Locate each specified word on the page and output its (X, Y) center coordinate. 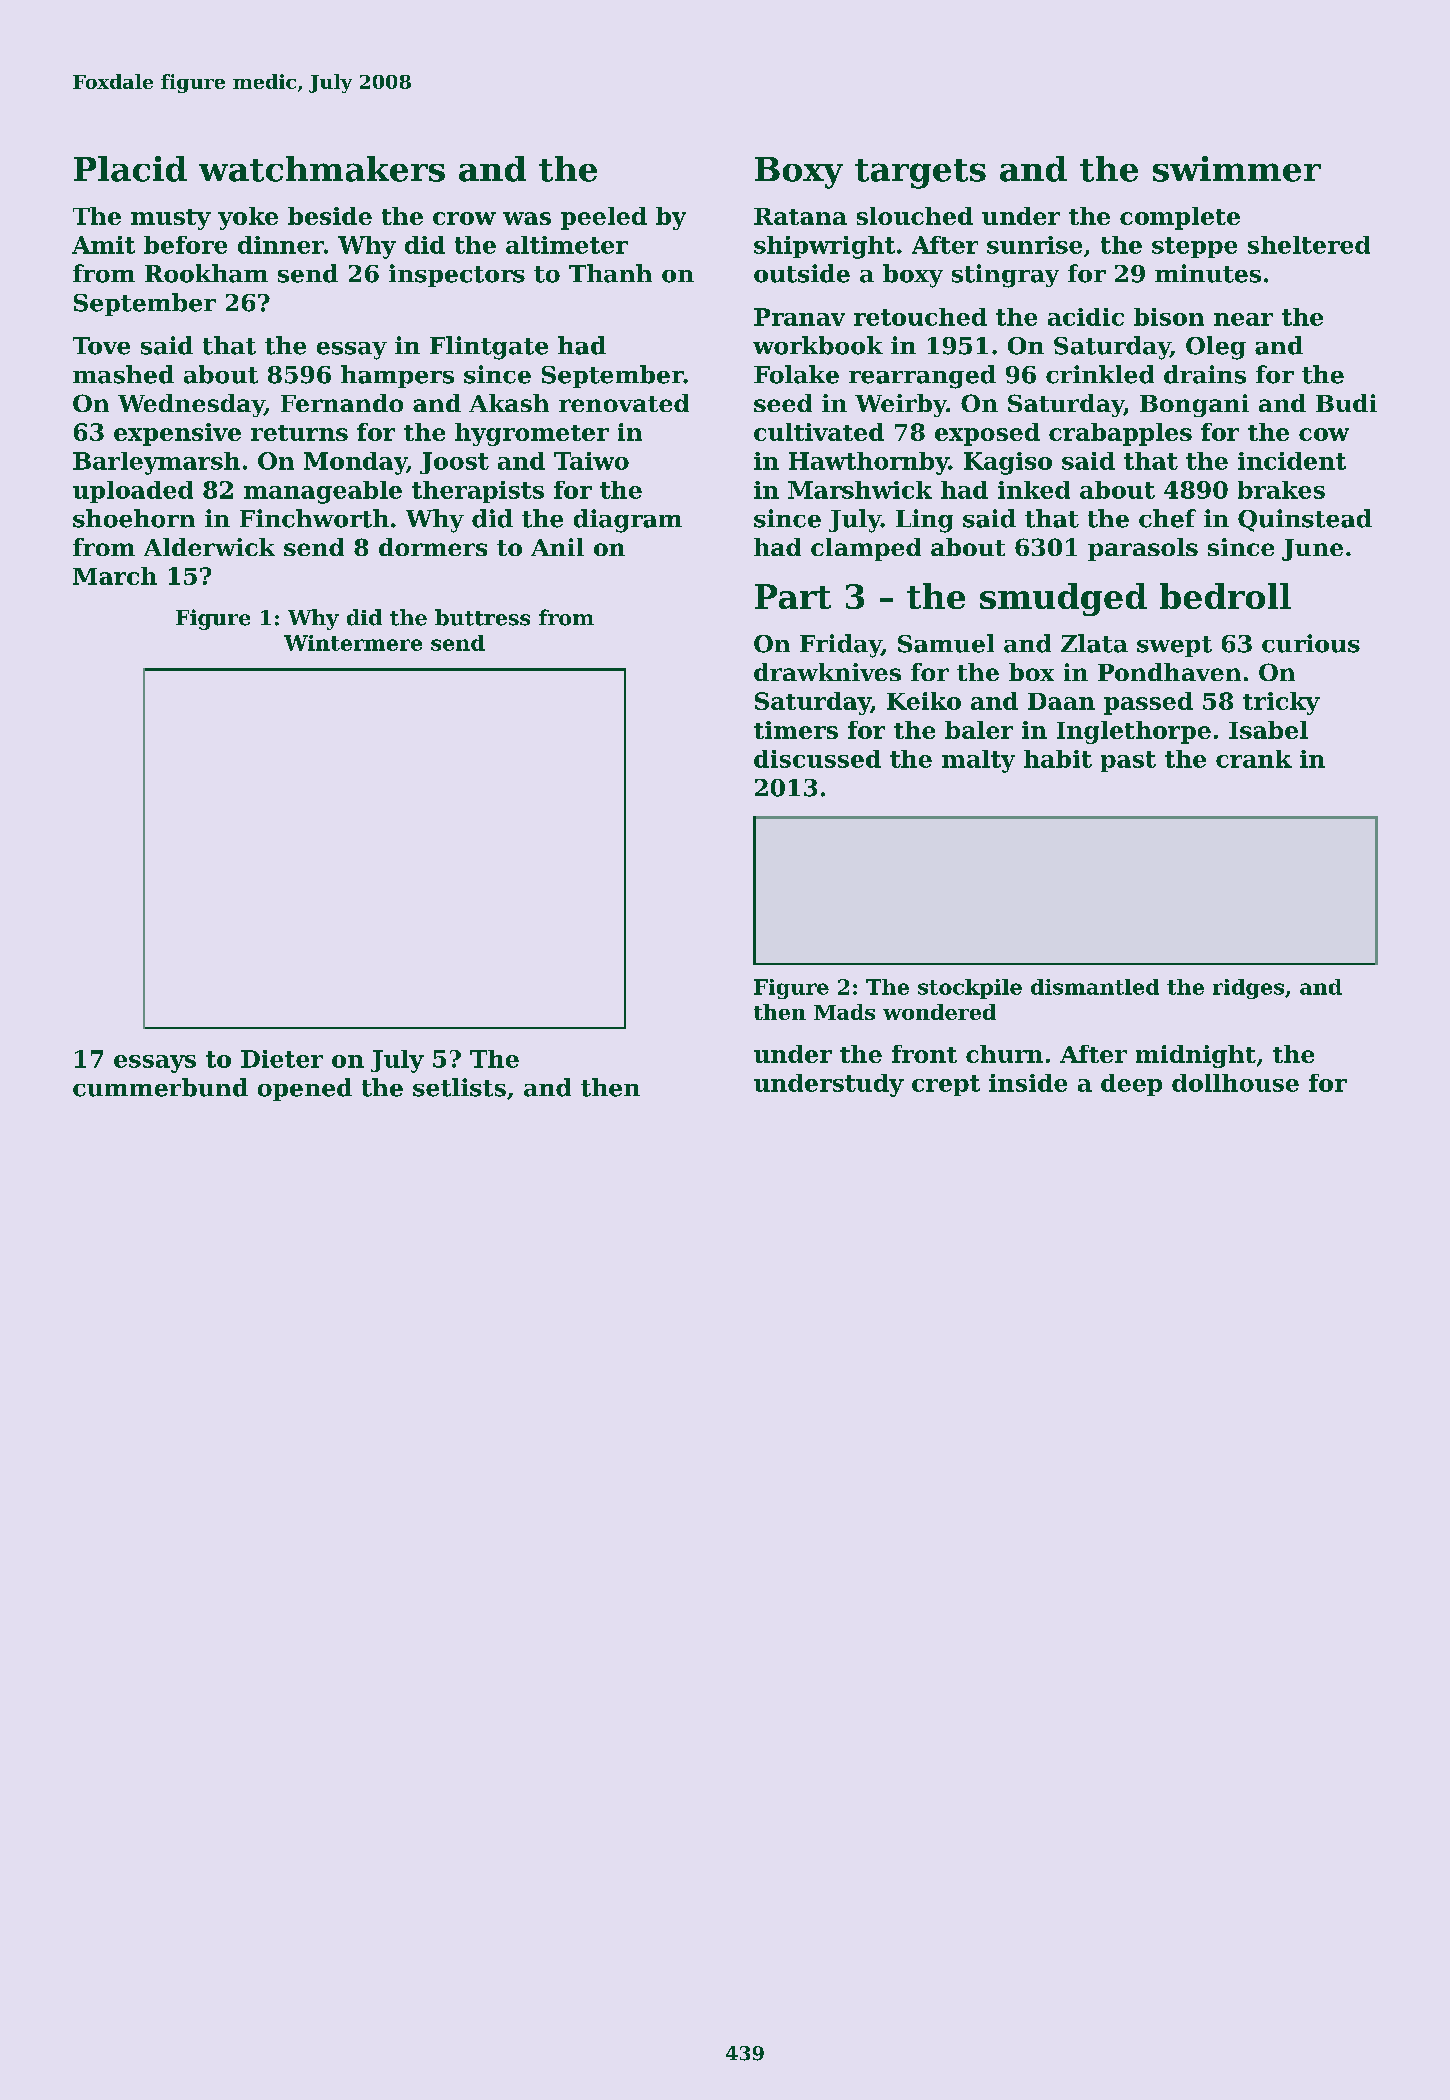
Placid (130, 169)
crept (946, 1085)
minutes (1208, 273)
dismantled (1095, 987)
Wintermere (353, 643)
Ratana (800, 216)
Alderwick (209, 547)
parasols (1143, 549)
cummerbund (160, 1087)
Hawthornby (869, 463)
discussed (817, 759)
